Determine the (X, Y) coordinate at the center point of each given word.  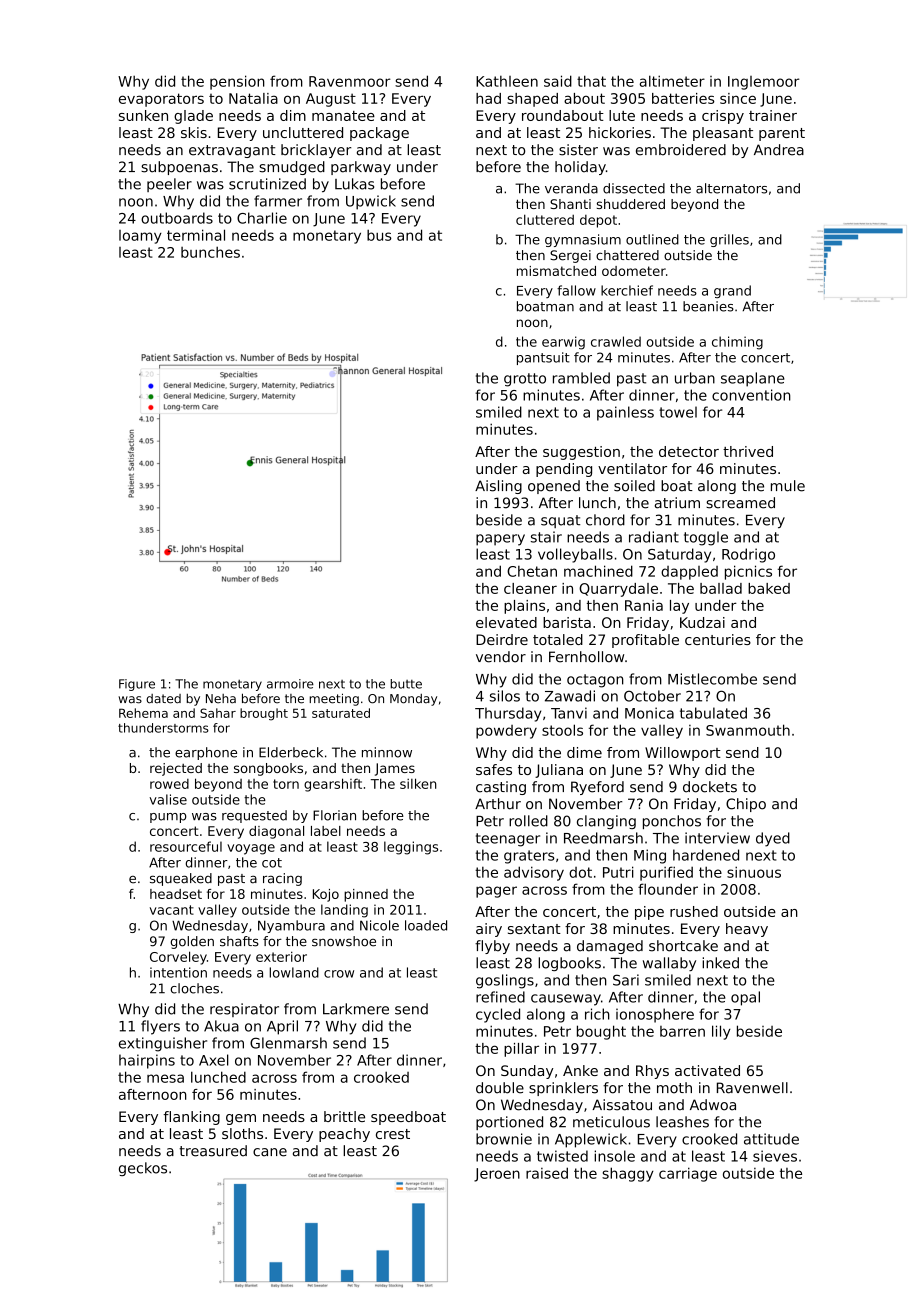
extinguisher (163, 1044)
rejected (176, 769)
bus (379, 235)
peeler (169, 185)
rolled (528, 821)
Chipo (746, 805)
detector (689, 451)
